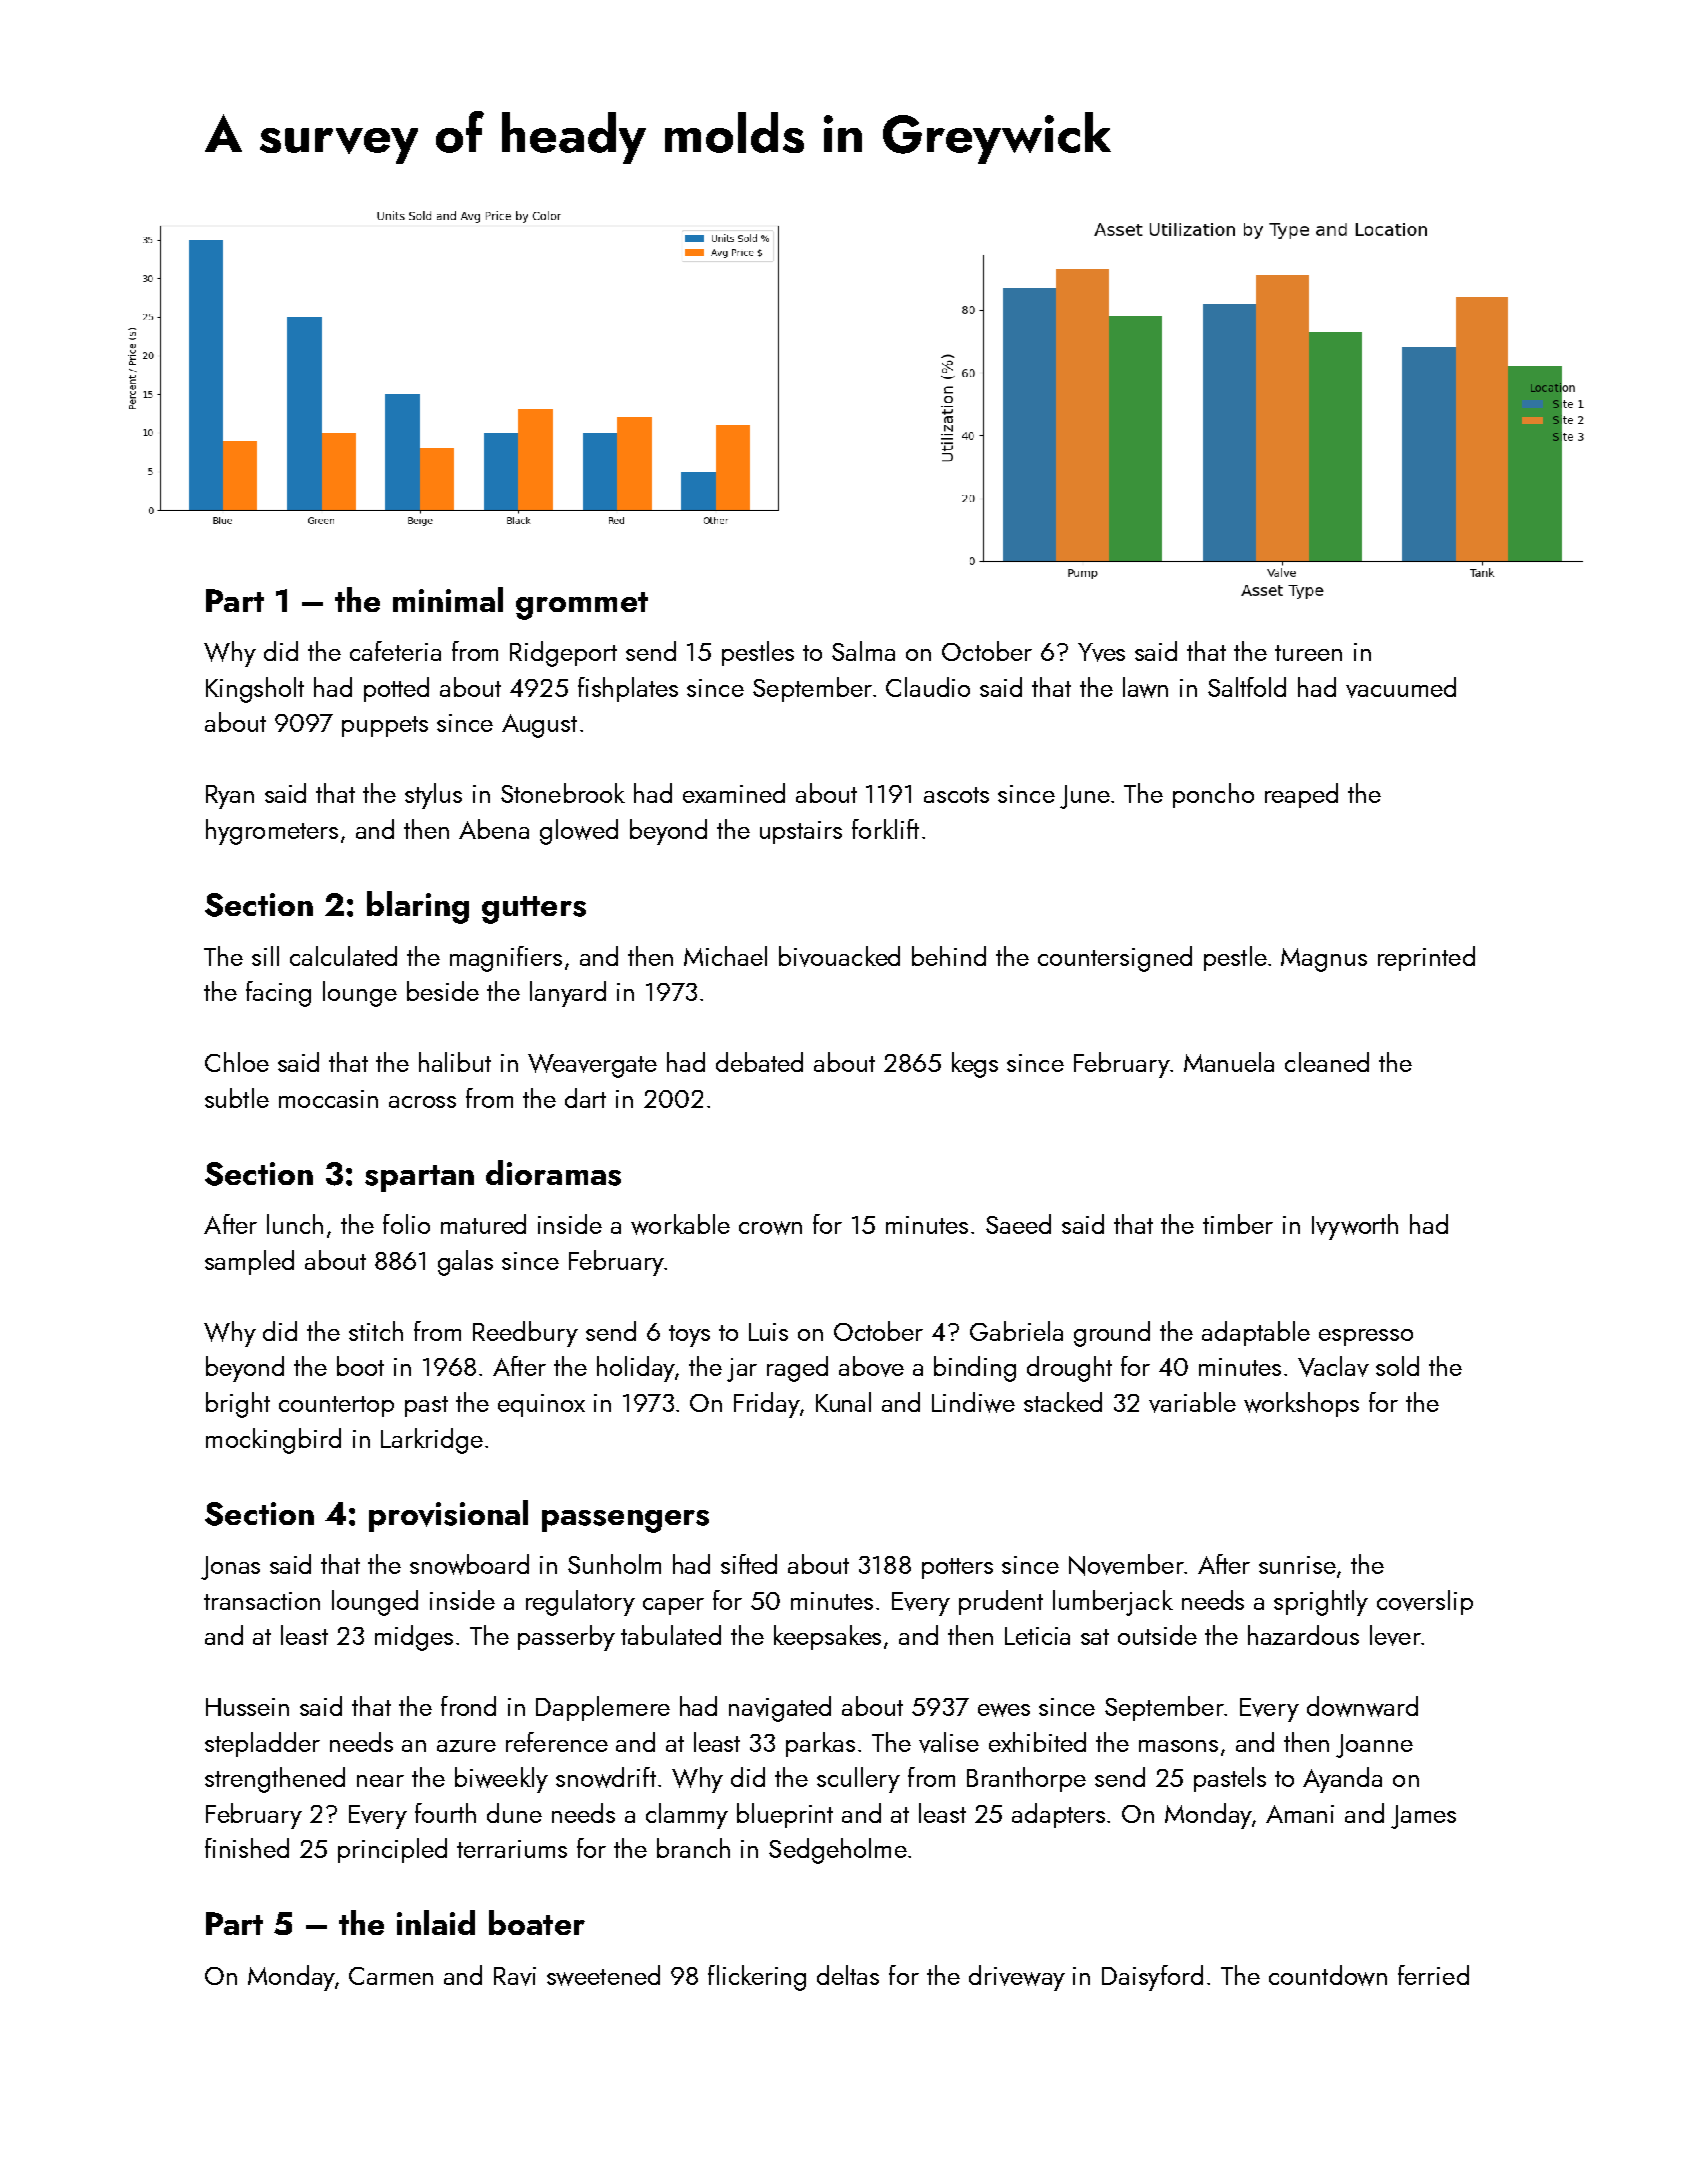 This screenshot has width=1683, height=2178. What do you see at coordinates (395, 651) in the screenshot?
I see `cafeteria` at bounding box center [395, 651].
